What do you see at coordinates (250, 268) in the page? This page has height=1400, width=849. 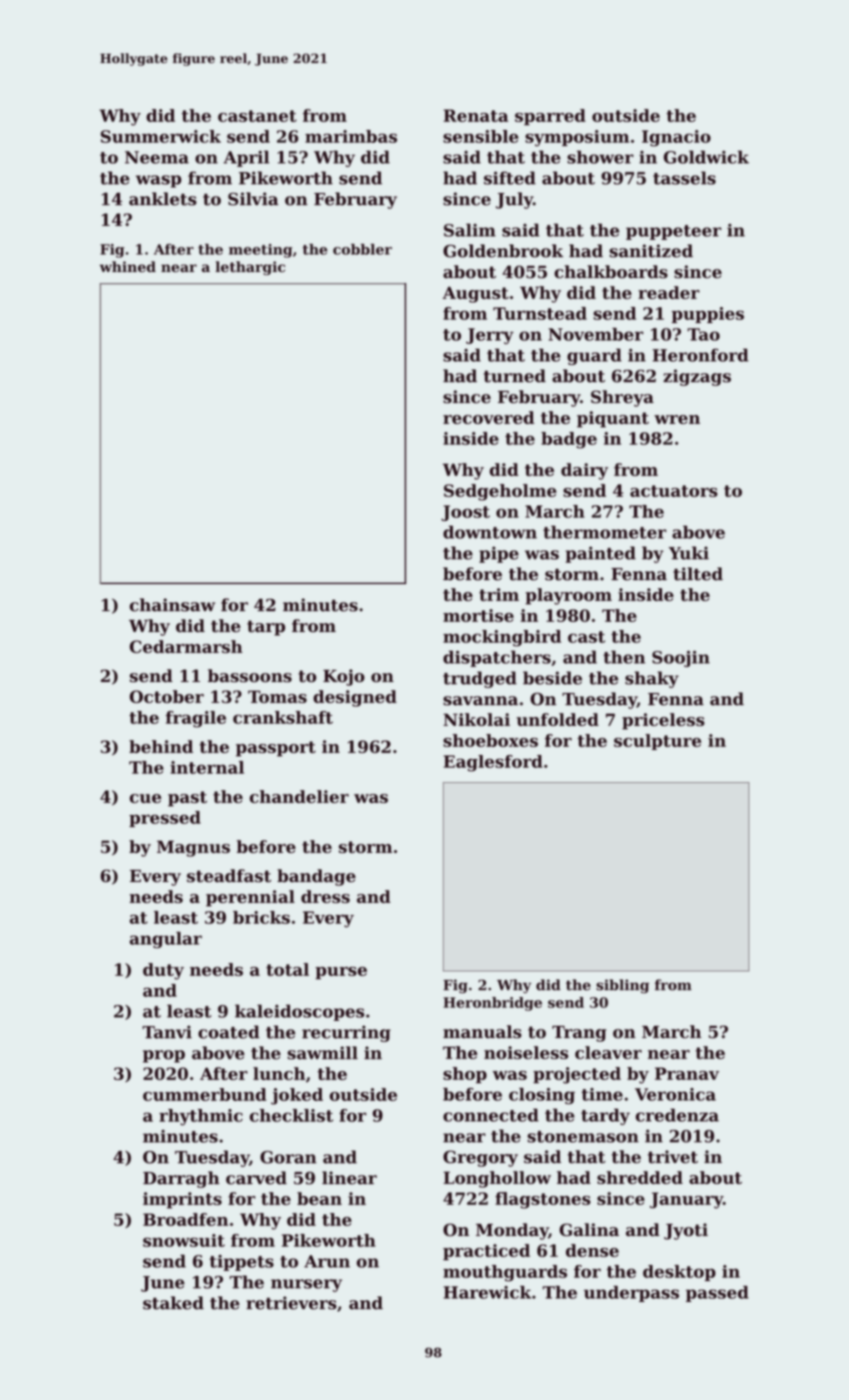 I see `lethargic` at bounding box center [250, 268].
